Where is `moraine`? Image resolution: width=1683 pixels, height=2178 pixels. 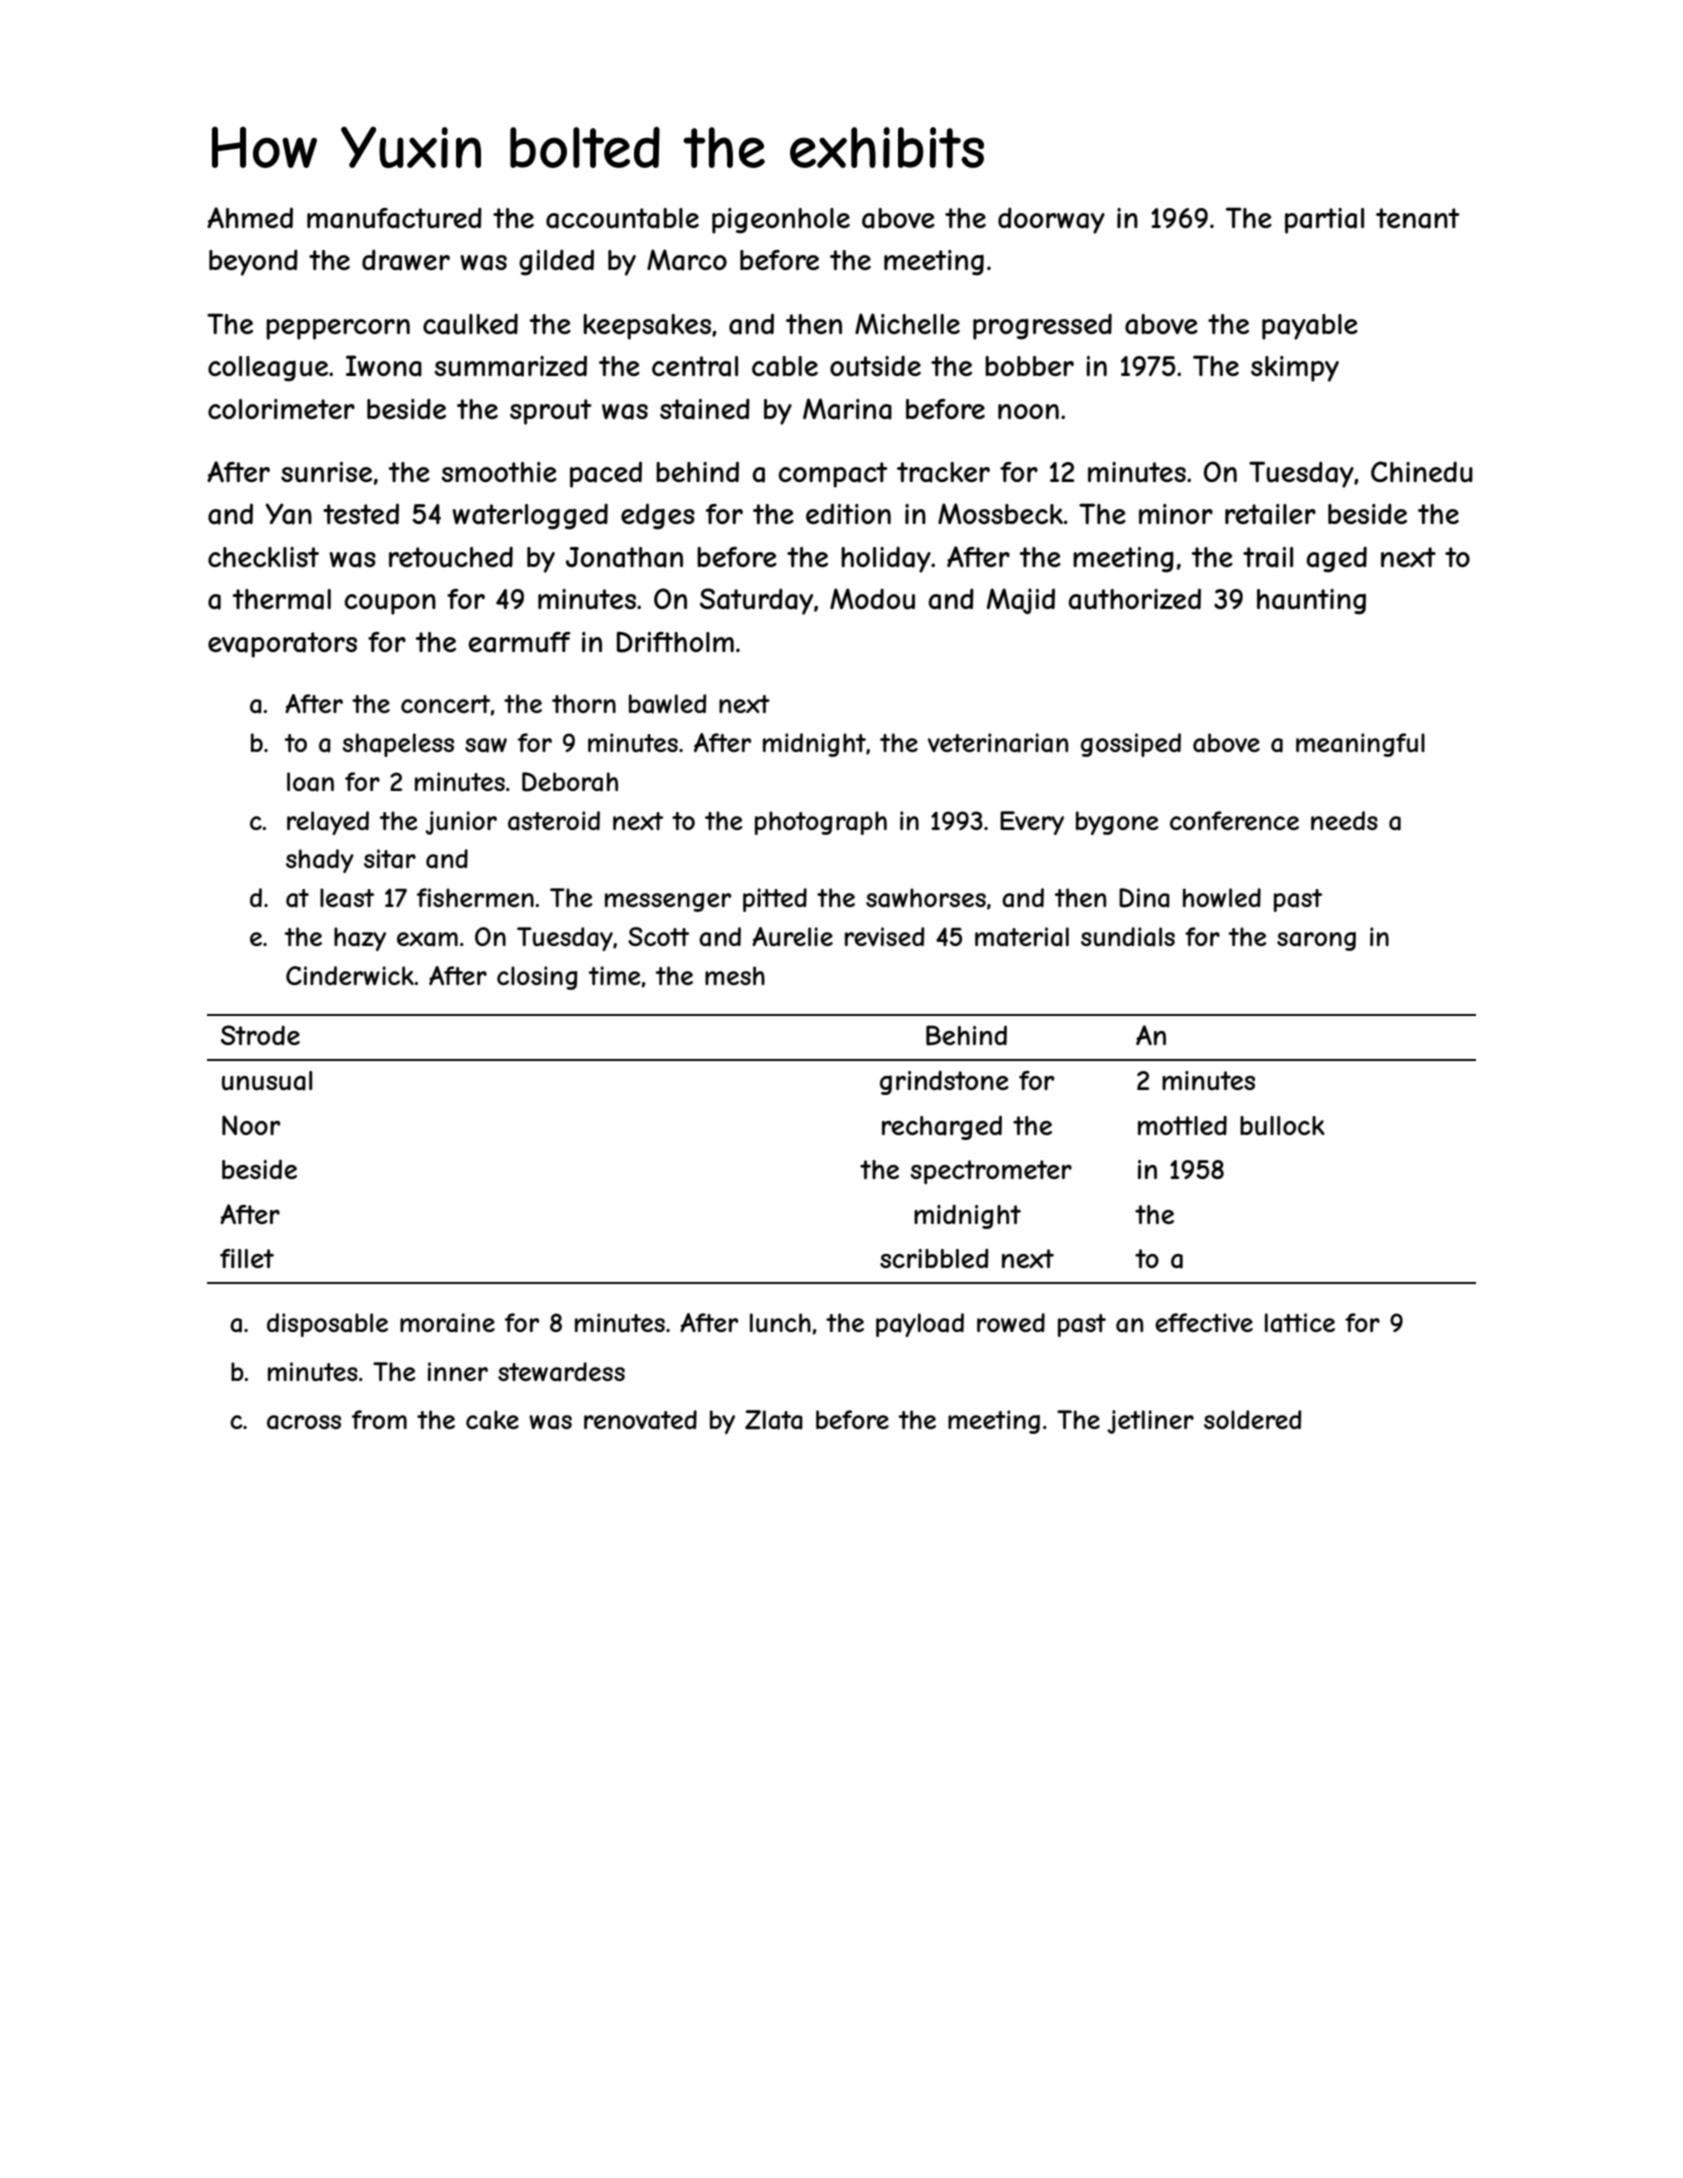 moraine is located at coordinates (447, 1323).
